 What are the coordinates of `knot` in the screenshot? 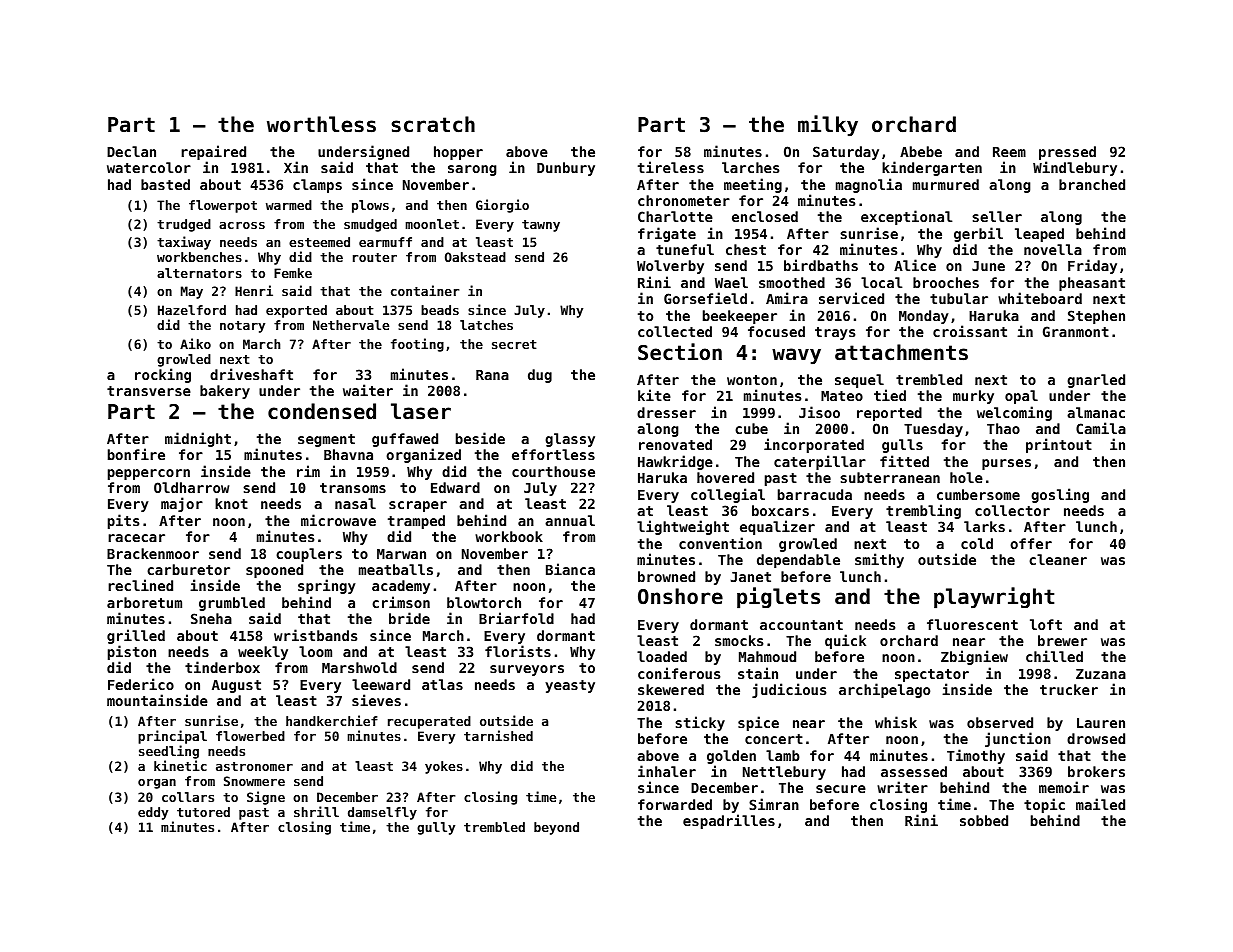 It's located at (231, 503).
